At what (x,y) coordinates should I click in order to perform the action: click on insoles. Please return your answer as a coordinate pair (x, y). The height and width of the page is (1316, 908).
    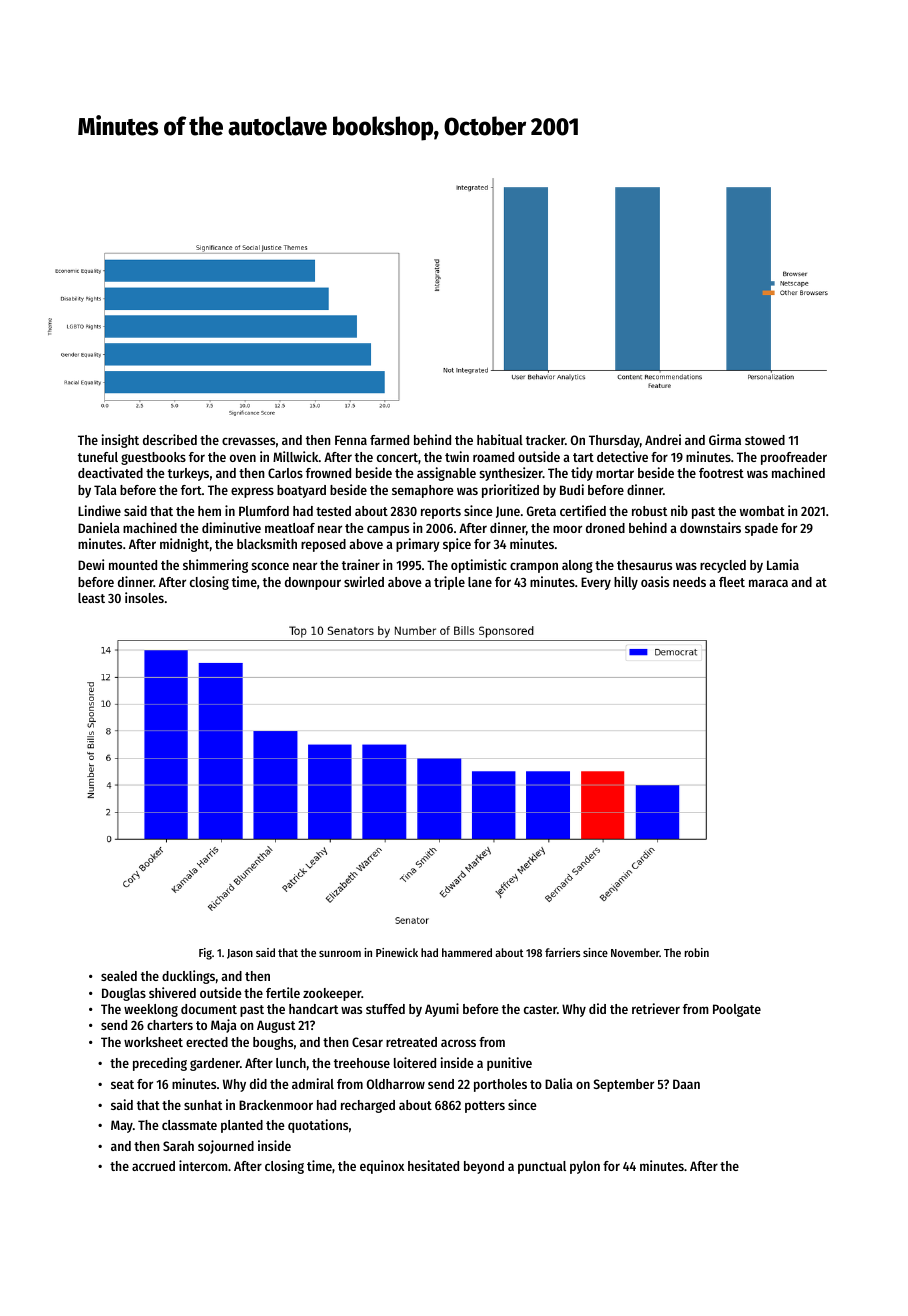
    Looking at the image, I should click on (144, 597).
